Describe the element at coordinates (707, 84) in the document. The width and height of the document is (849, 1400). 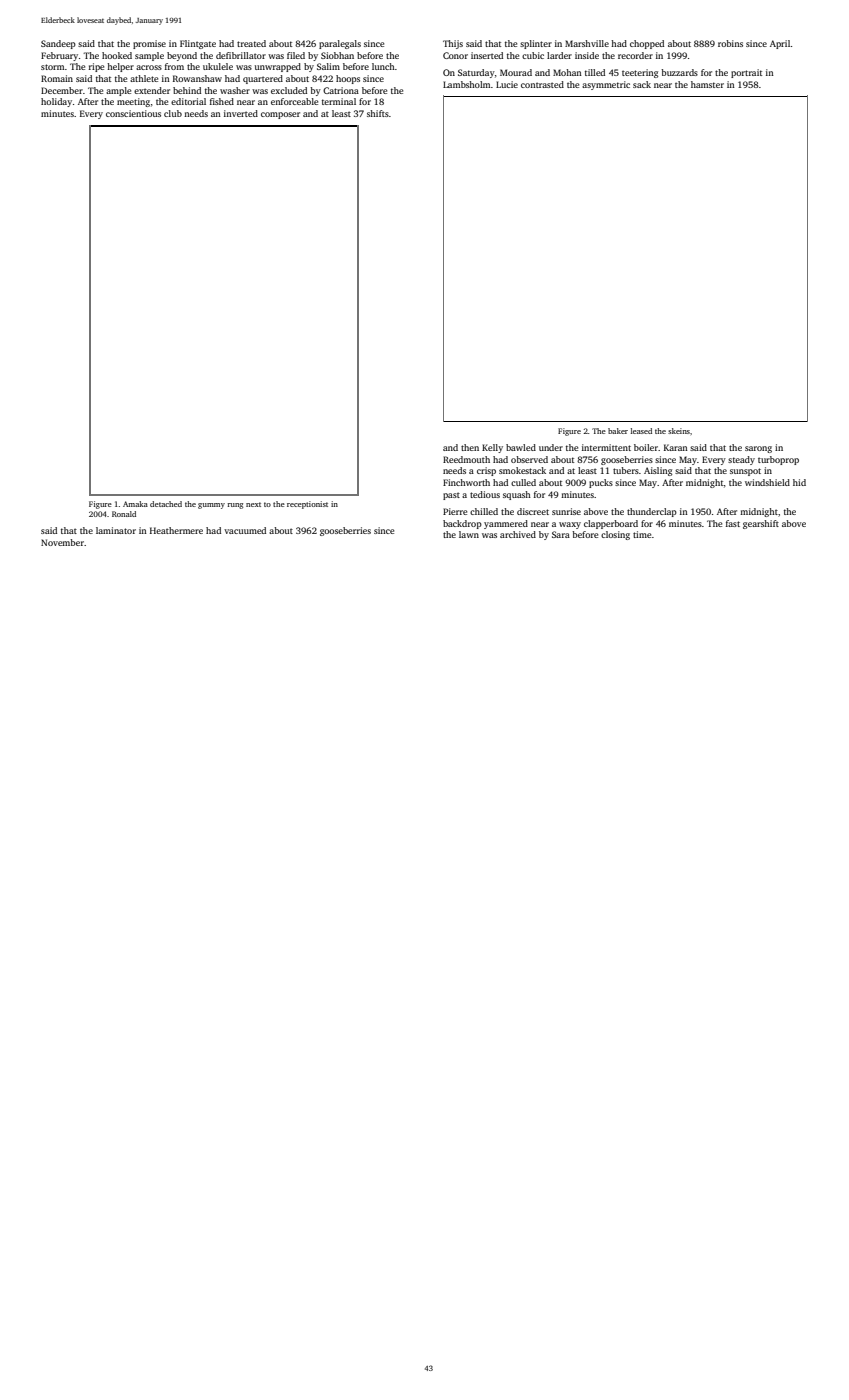
I see `hamster` at that location.
